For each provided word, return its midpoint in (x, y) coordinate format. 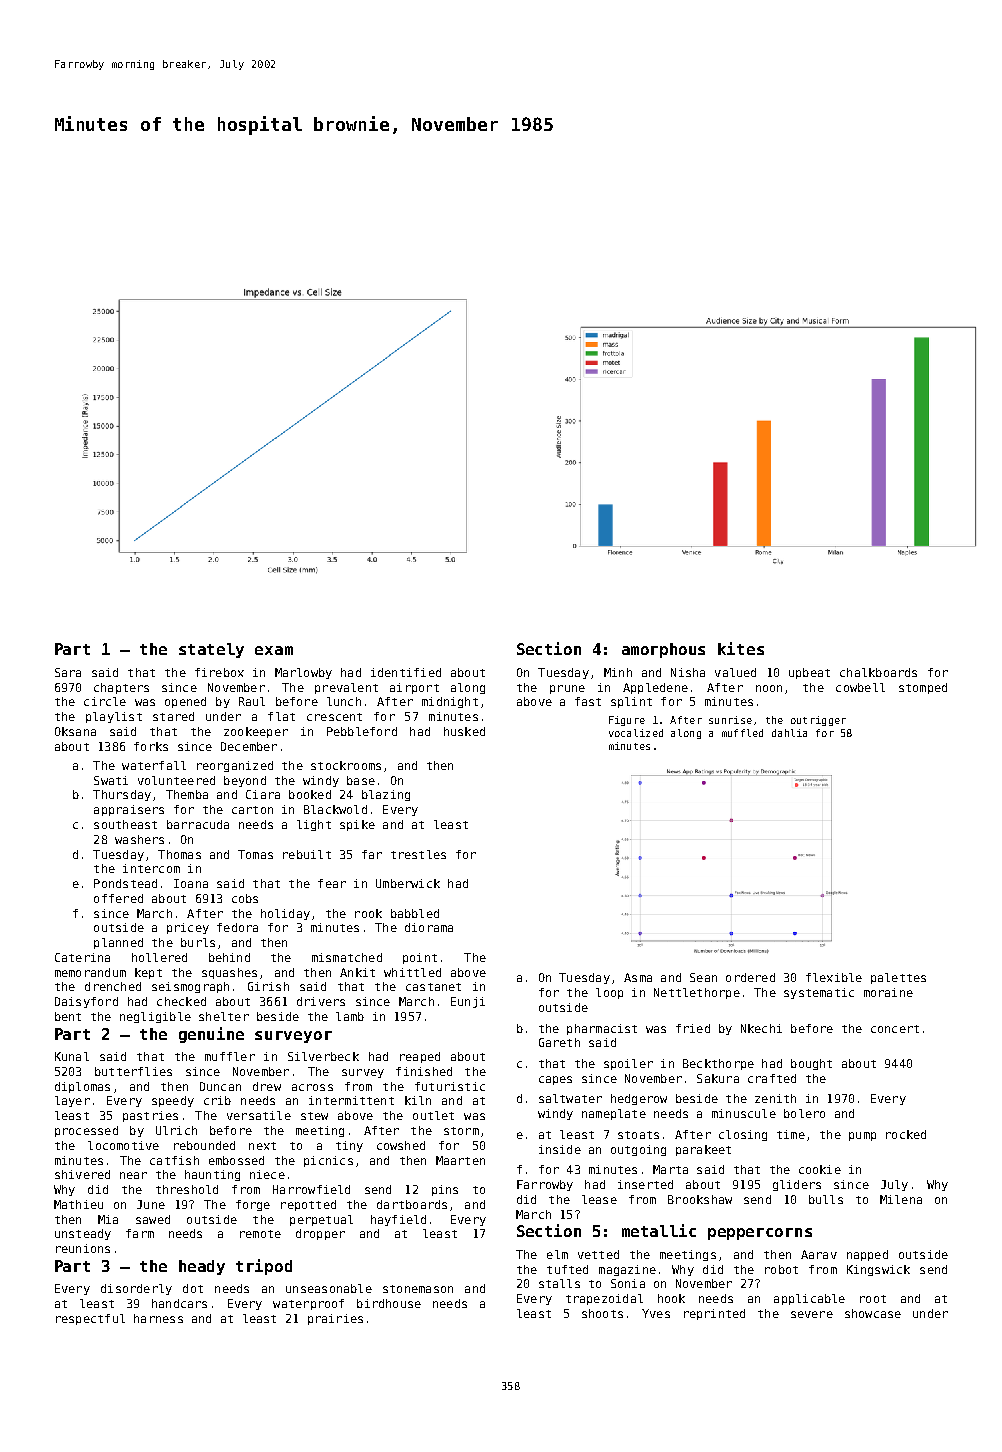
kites (741, 648)
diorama (429, 927)
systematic (819, 993)
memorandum (90, 972)
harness (158, 1318)
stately (211, 650)
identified (406, 672)
